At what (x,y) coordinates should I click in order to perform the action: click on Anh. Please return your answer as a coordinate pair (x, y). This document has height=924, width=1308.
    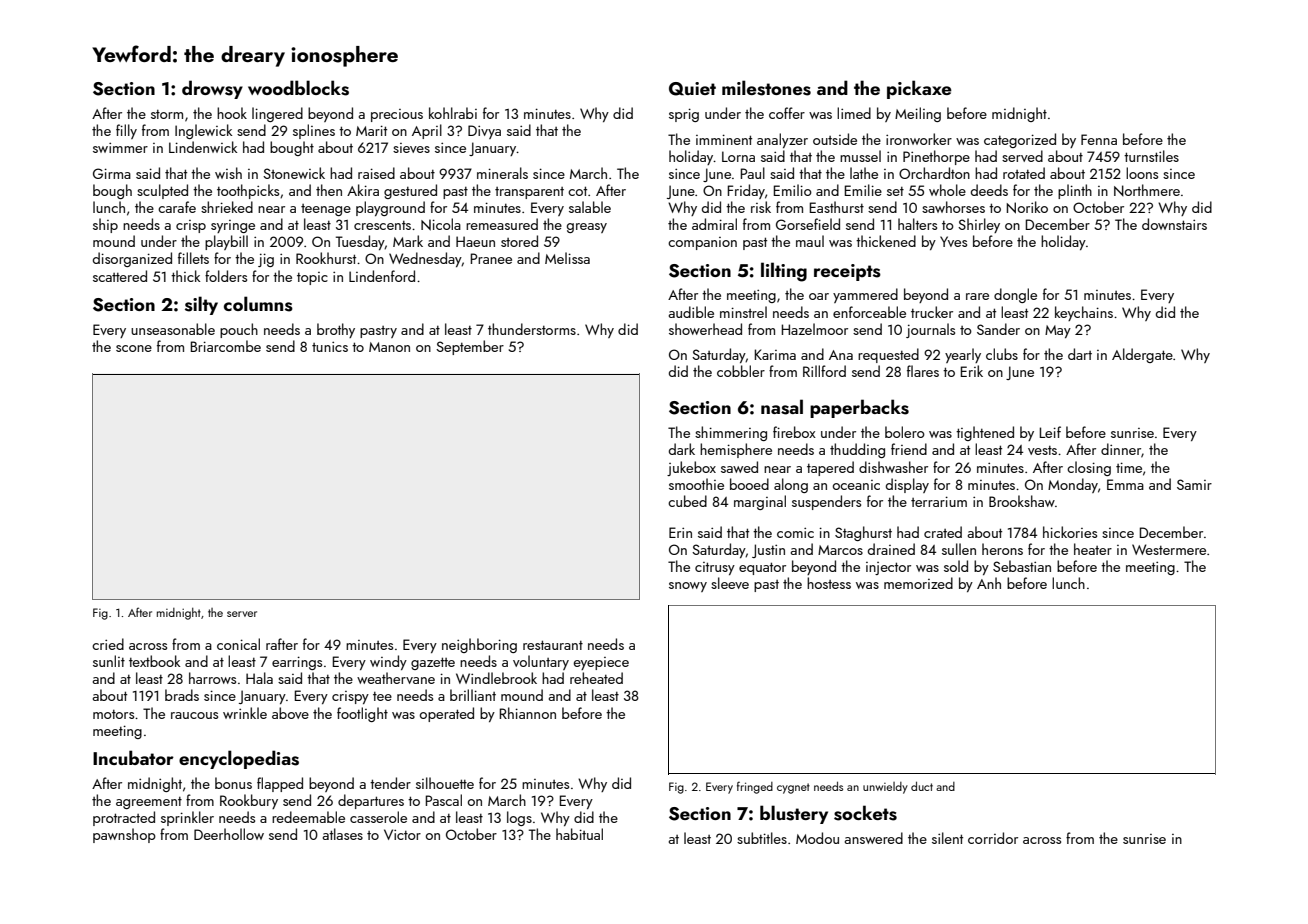
    Looking at the image, I should click on (989, 583).
